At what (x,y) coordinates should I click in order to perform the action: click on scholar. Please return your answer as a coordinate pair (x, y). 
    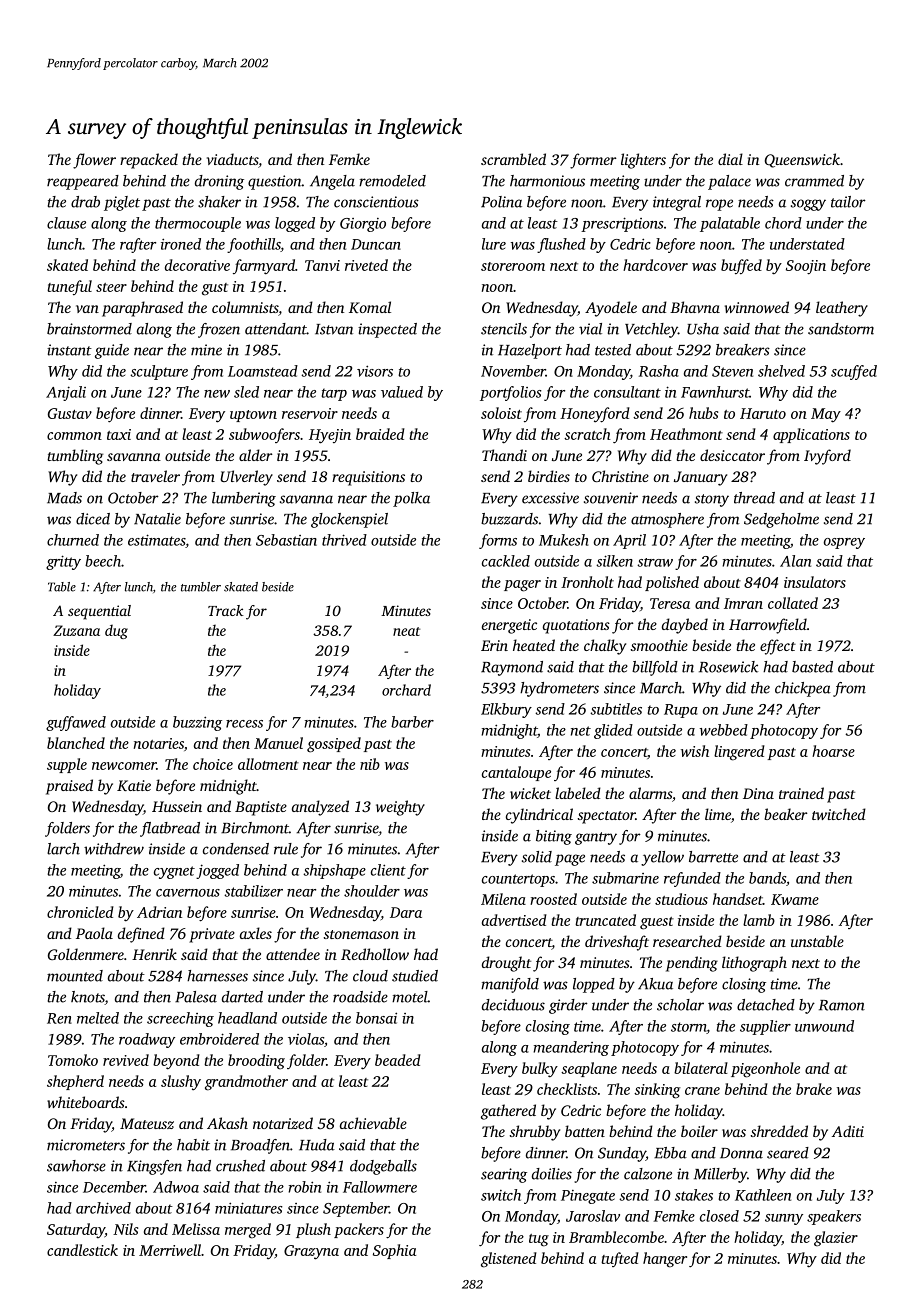
    Looking at the image, I should click on (680, 1005).
